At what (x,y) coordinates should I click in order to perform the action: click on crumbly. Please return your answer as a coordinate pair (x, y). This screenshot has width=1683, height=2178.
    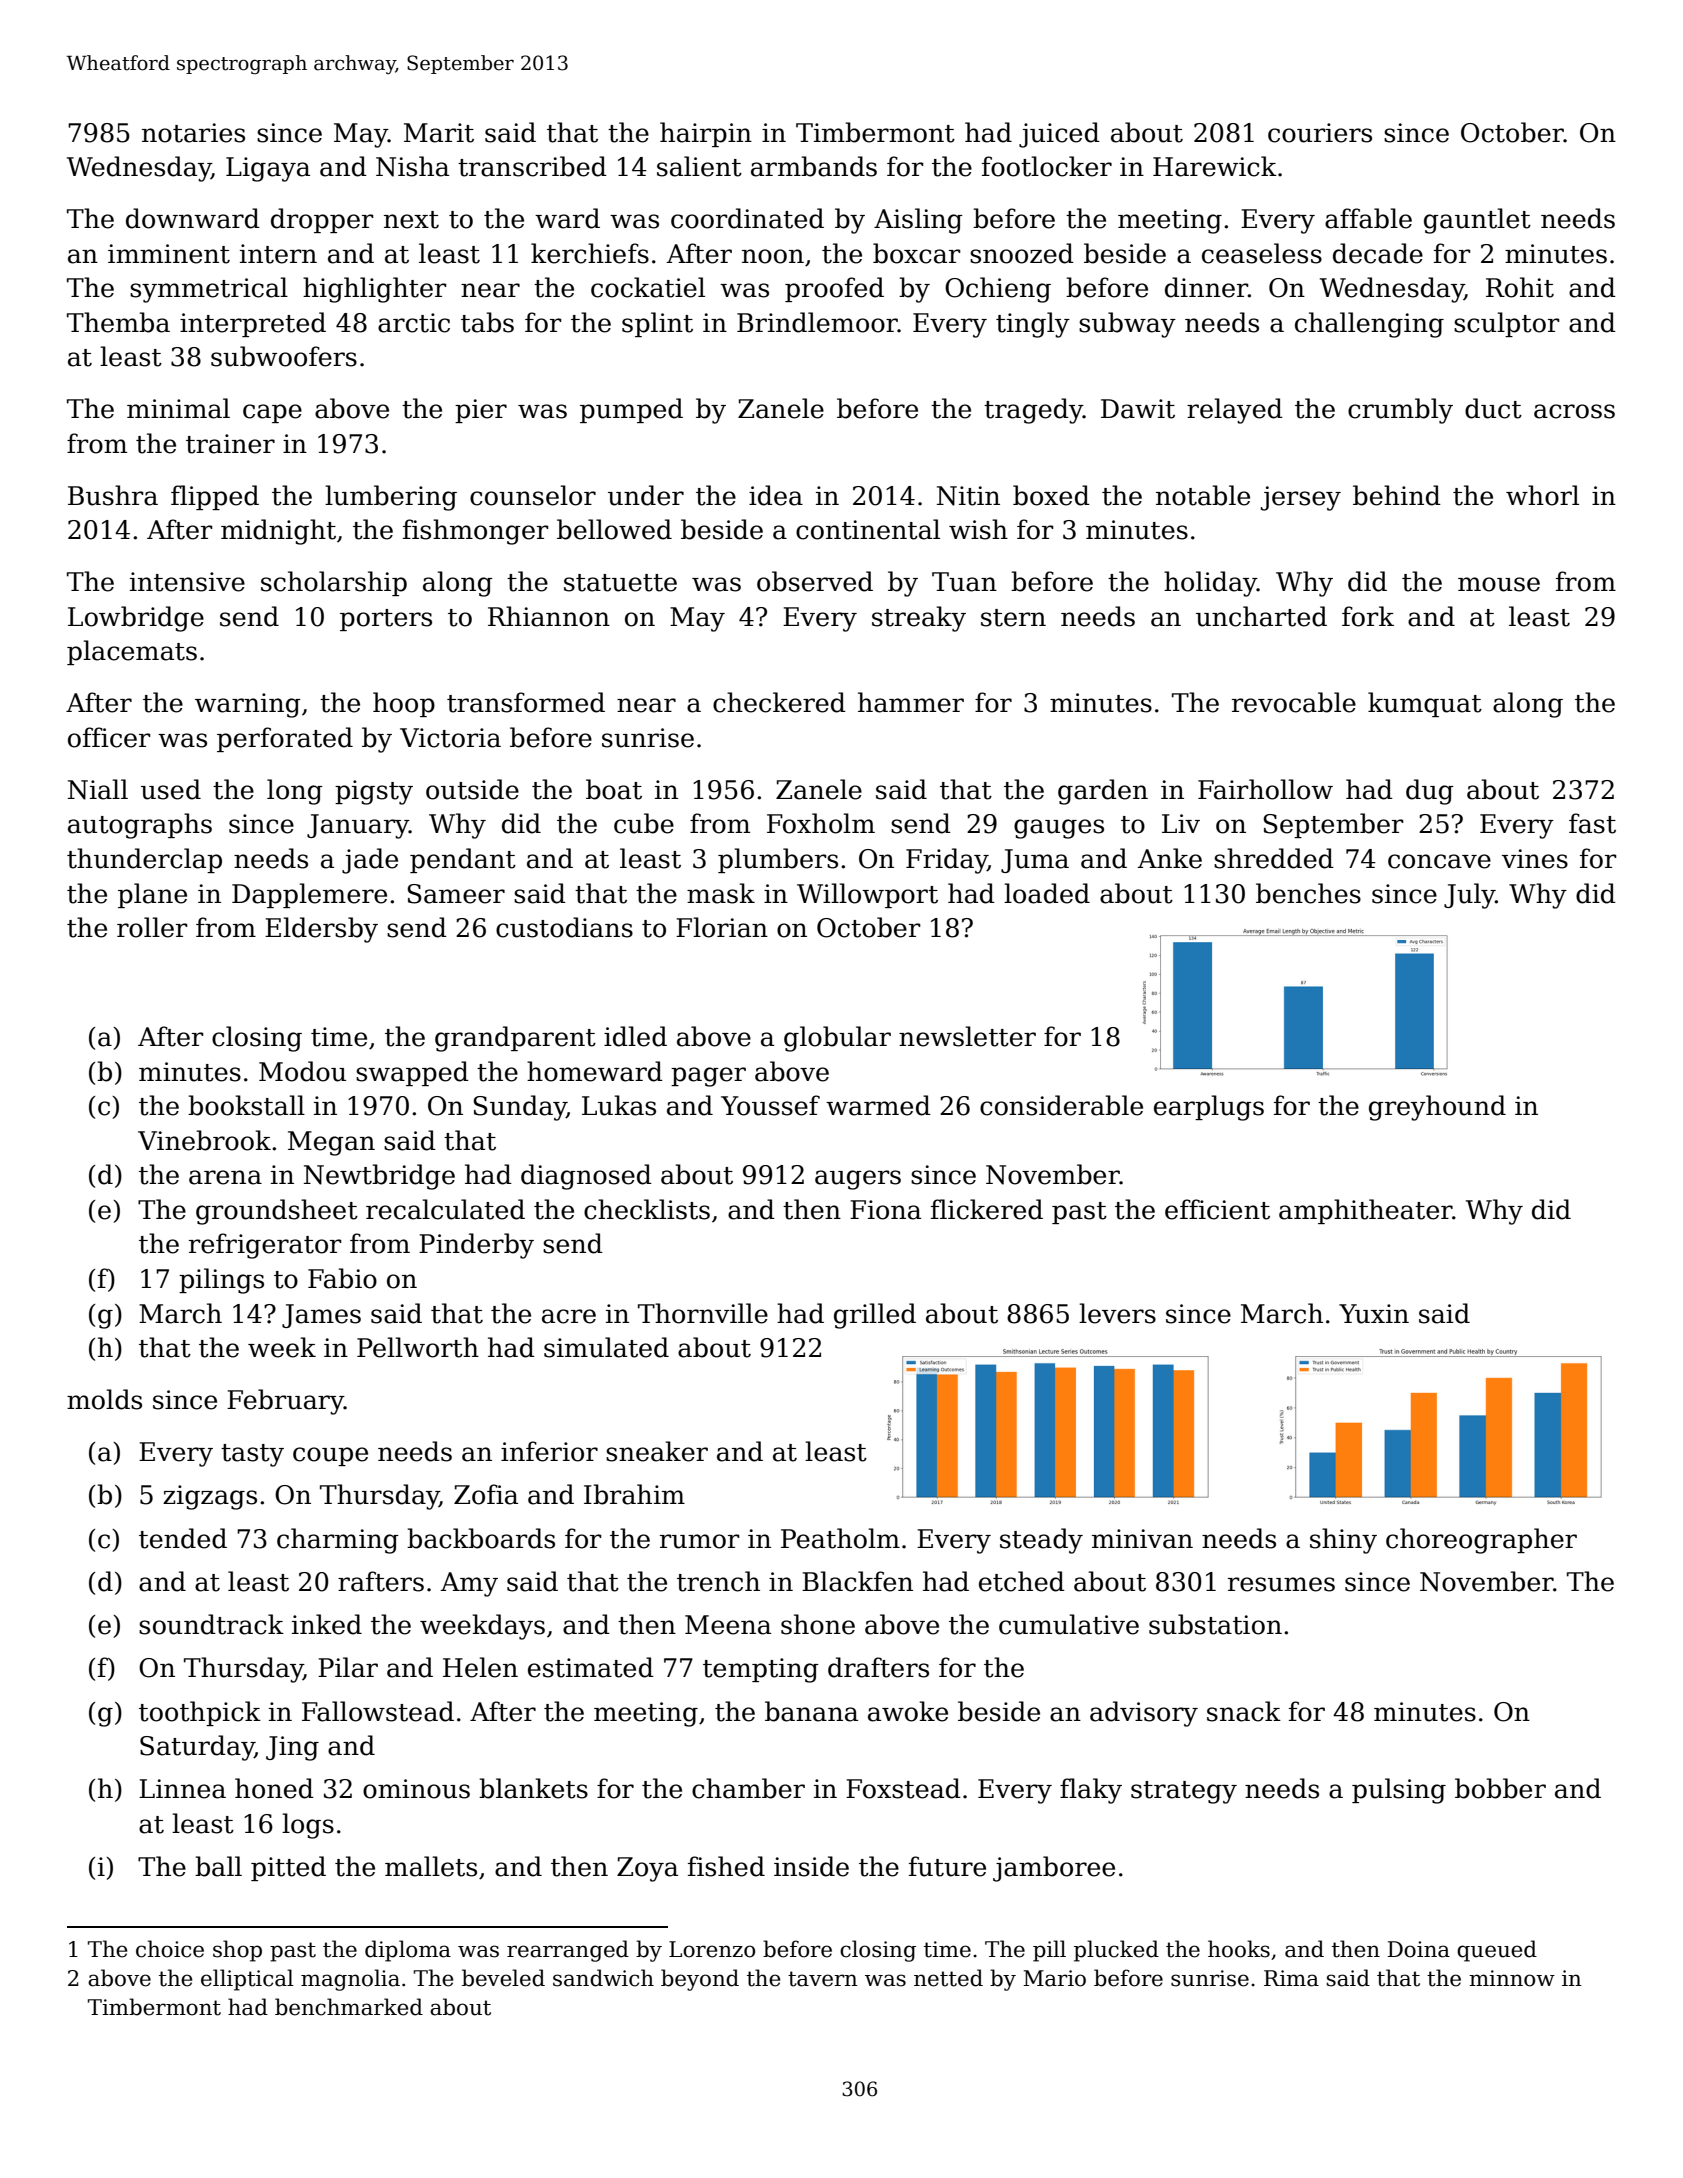
    Looking at the image, I should click on (1400, 411).
